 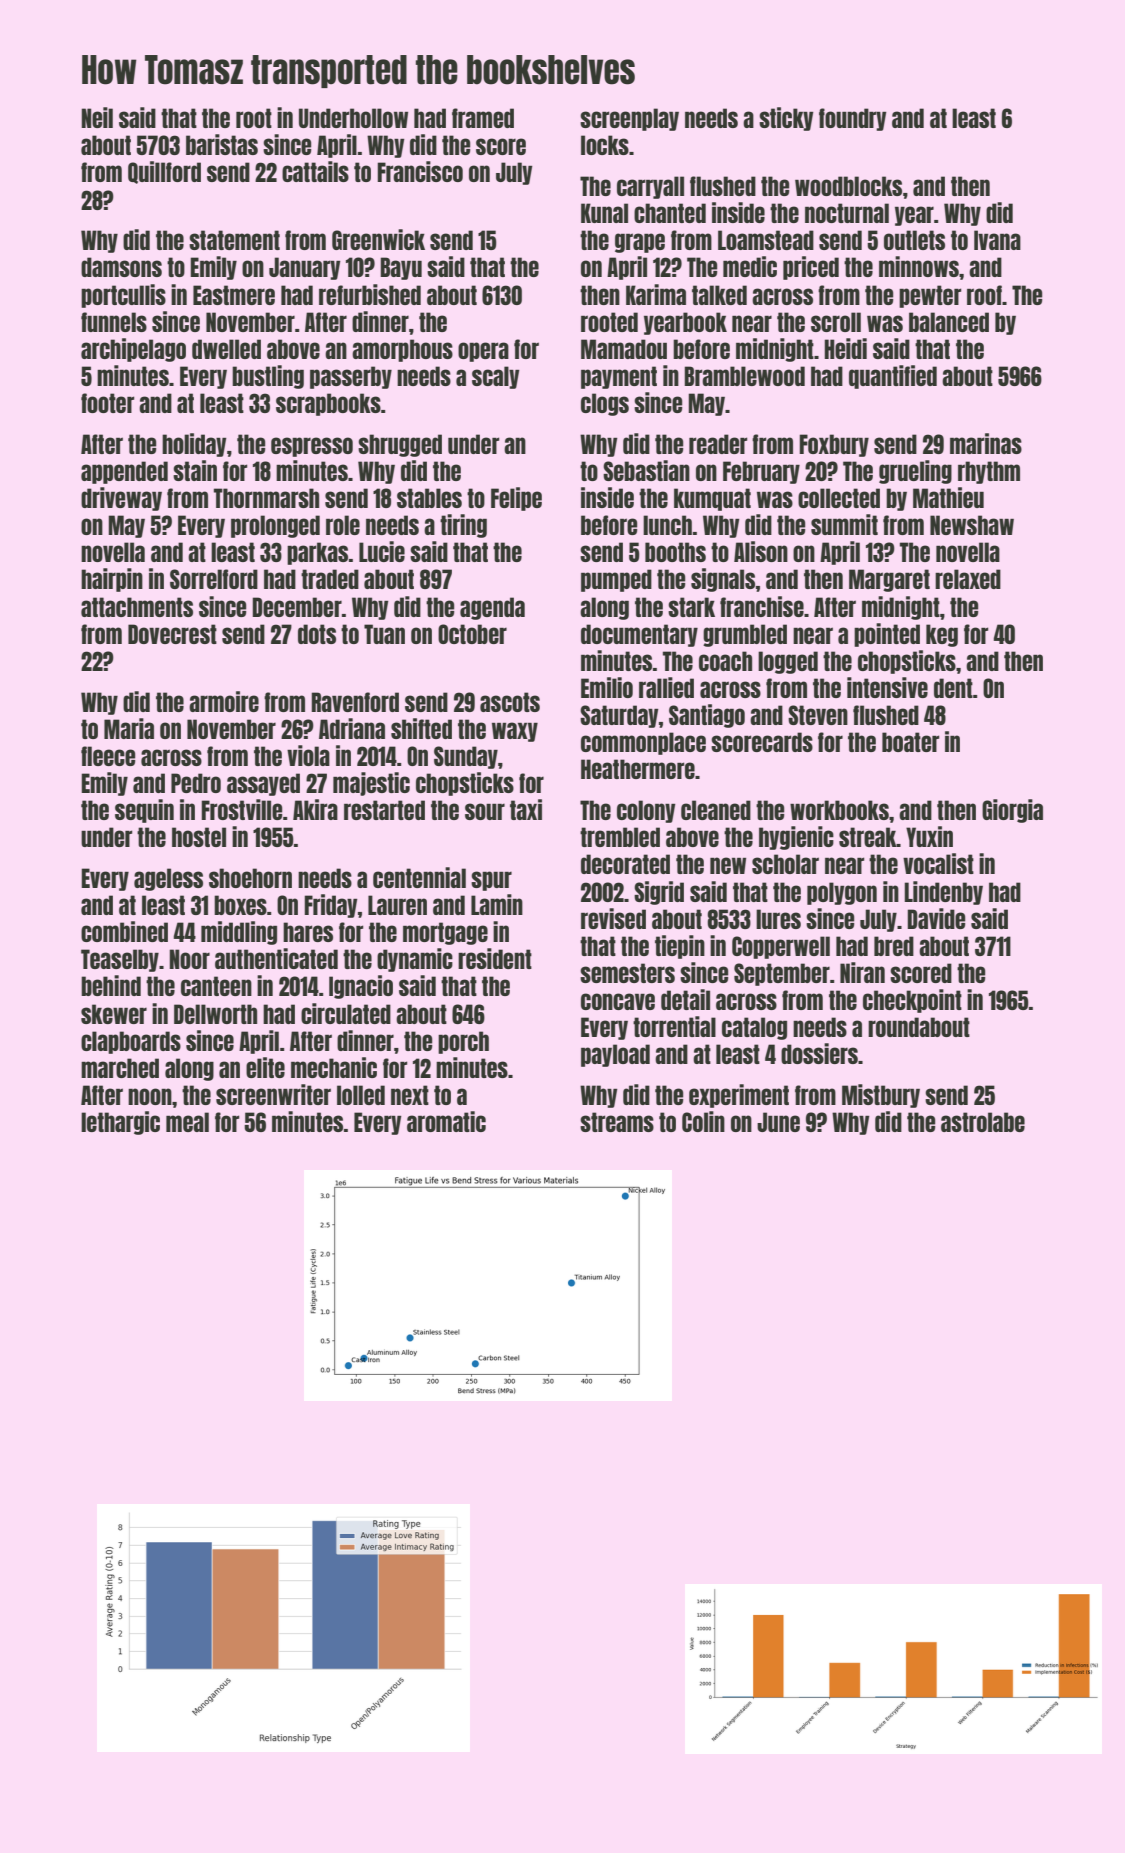 What do you see at coordinates (107, 403) in the screenshot?
I see `footer` at bounding box center [107, 403].
